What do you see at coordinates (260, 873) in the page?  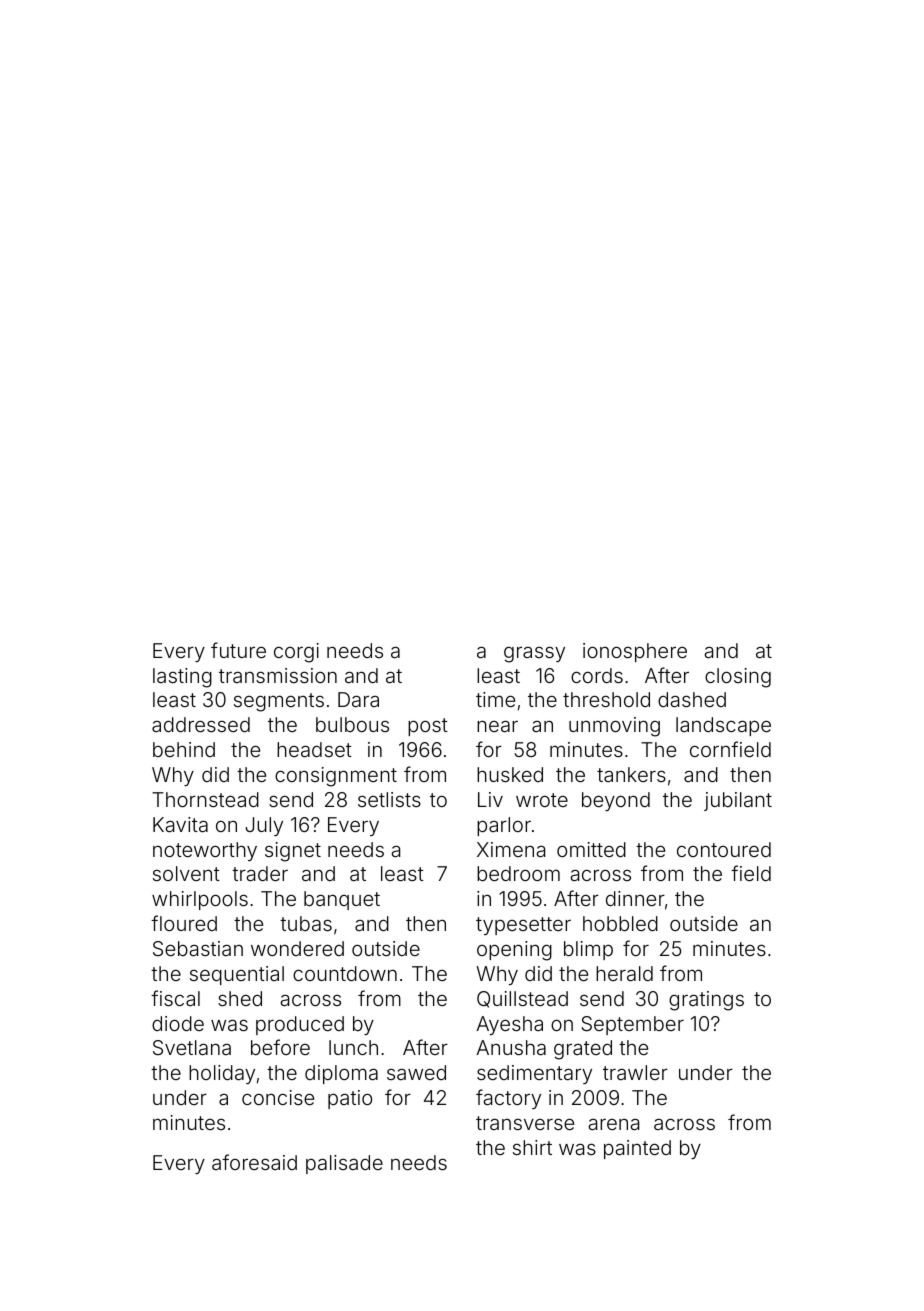 I see `trader` at bounding box center [260, 873].
